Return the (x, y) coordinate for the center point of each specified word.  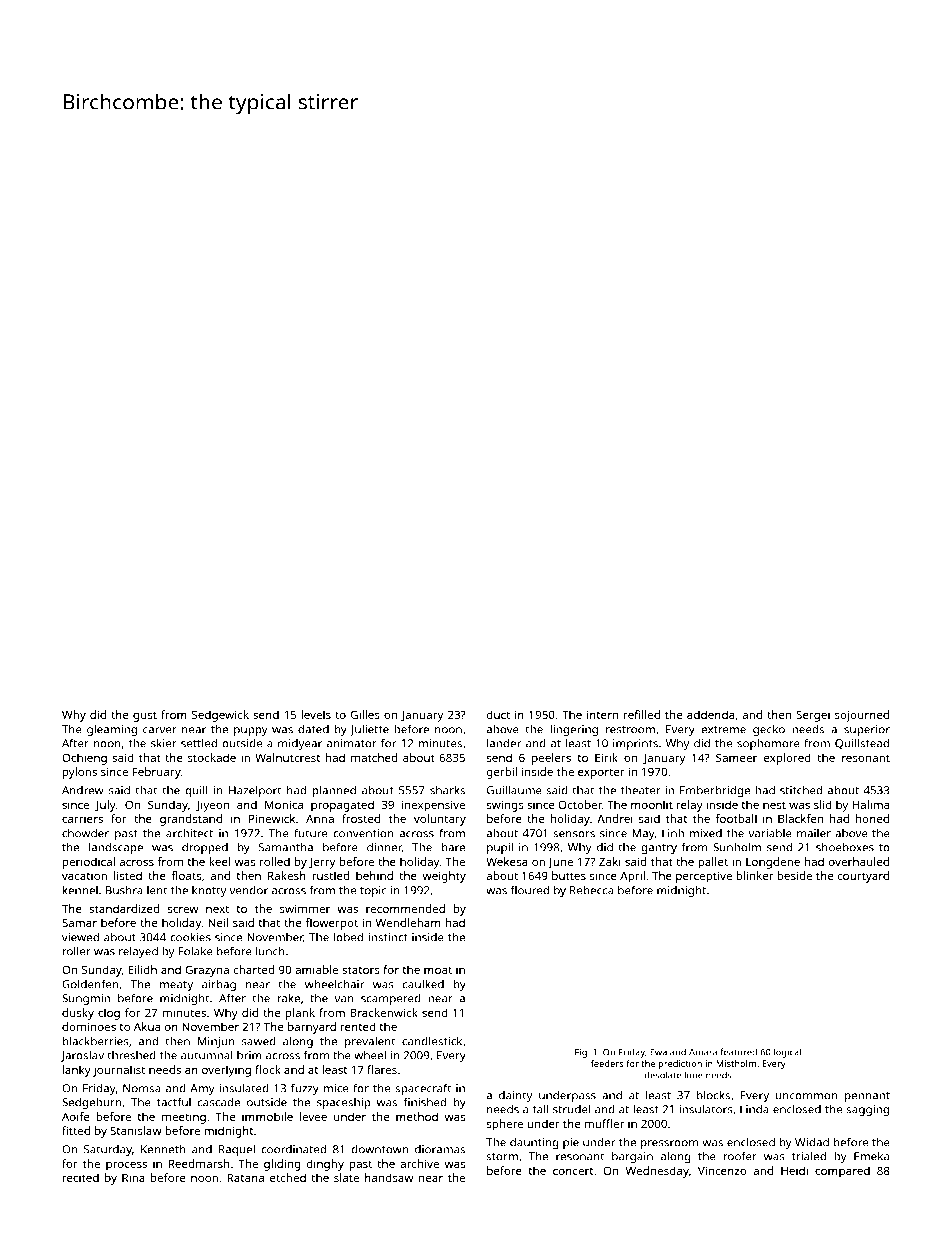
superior (867, 730)
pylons (80, 773)
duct (498, 714)
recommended (405, 908)
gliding (282, 1165)
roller (77, 951)
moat (438, 970)
